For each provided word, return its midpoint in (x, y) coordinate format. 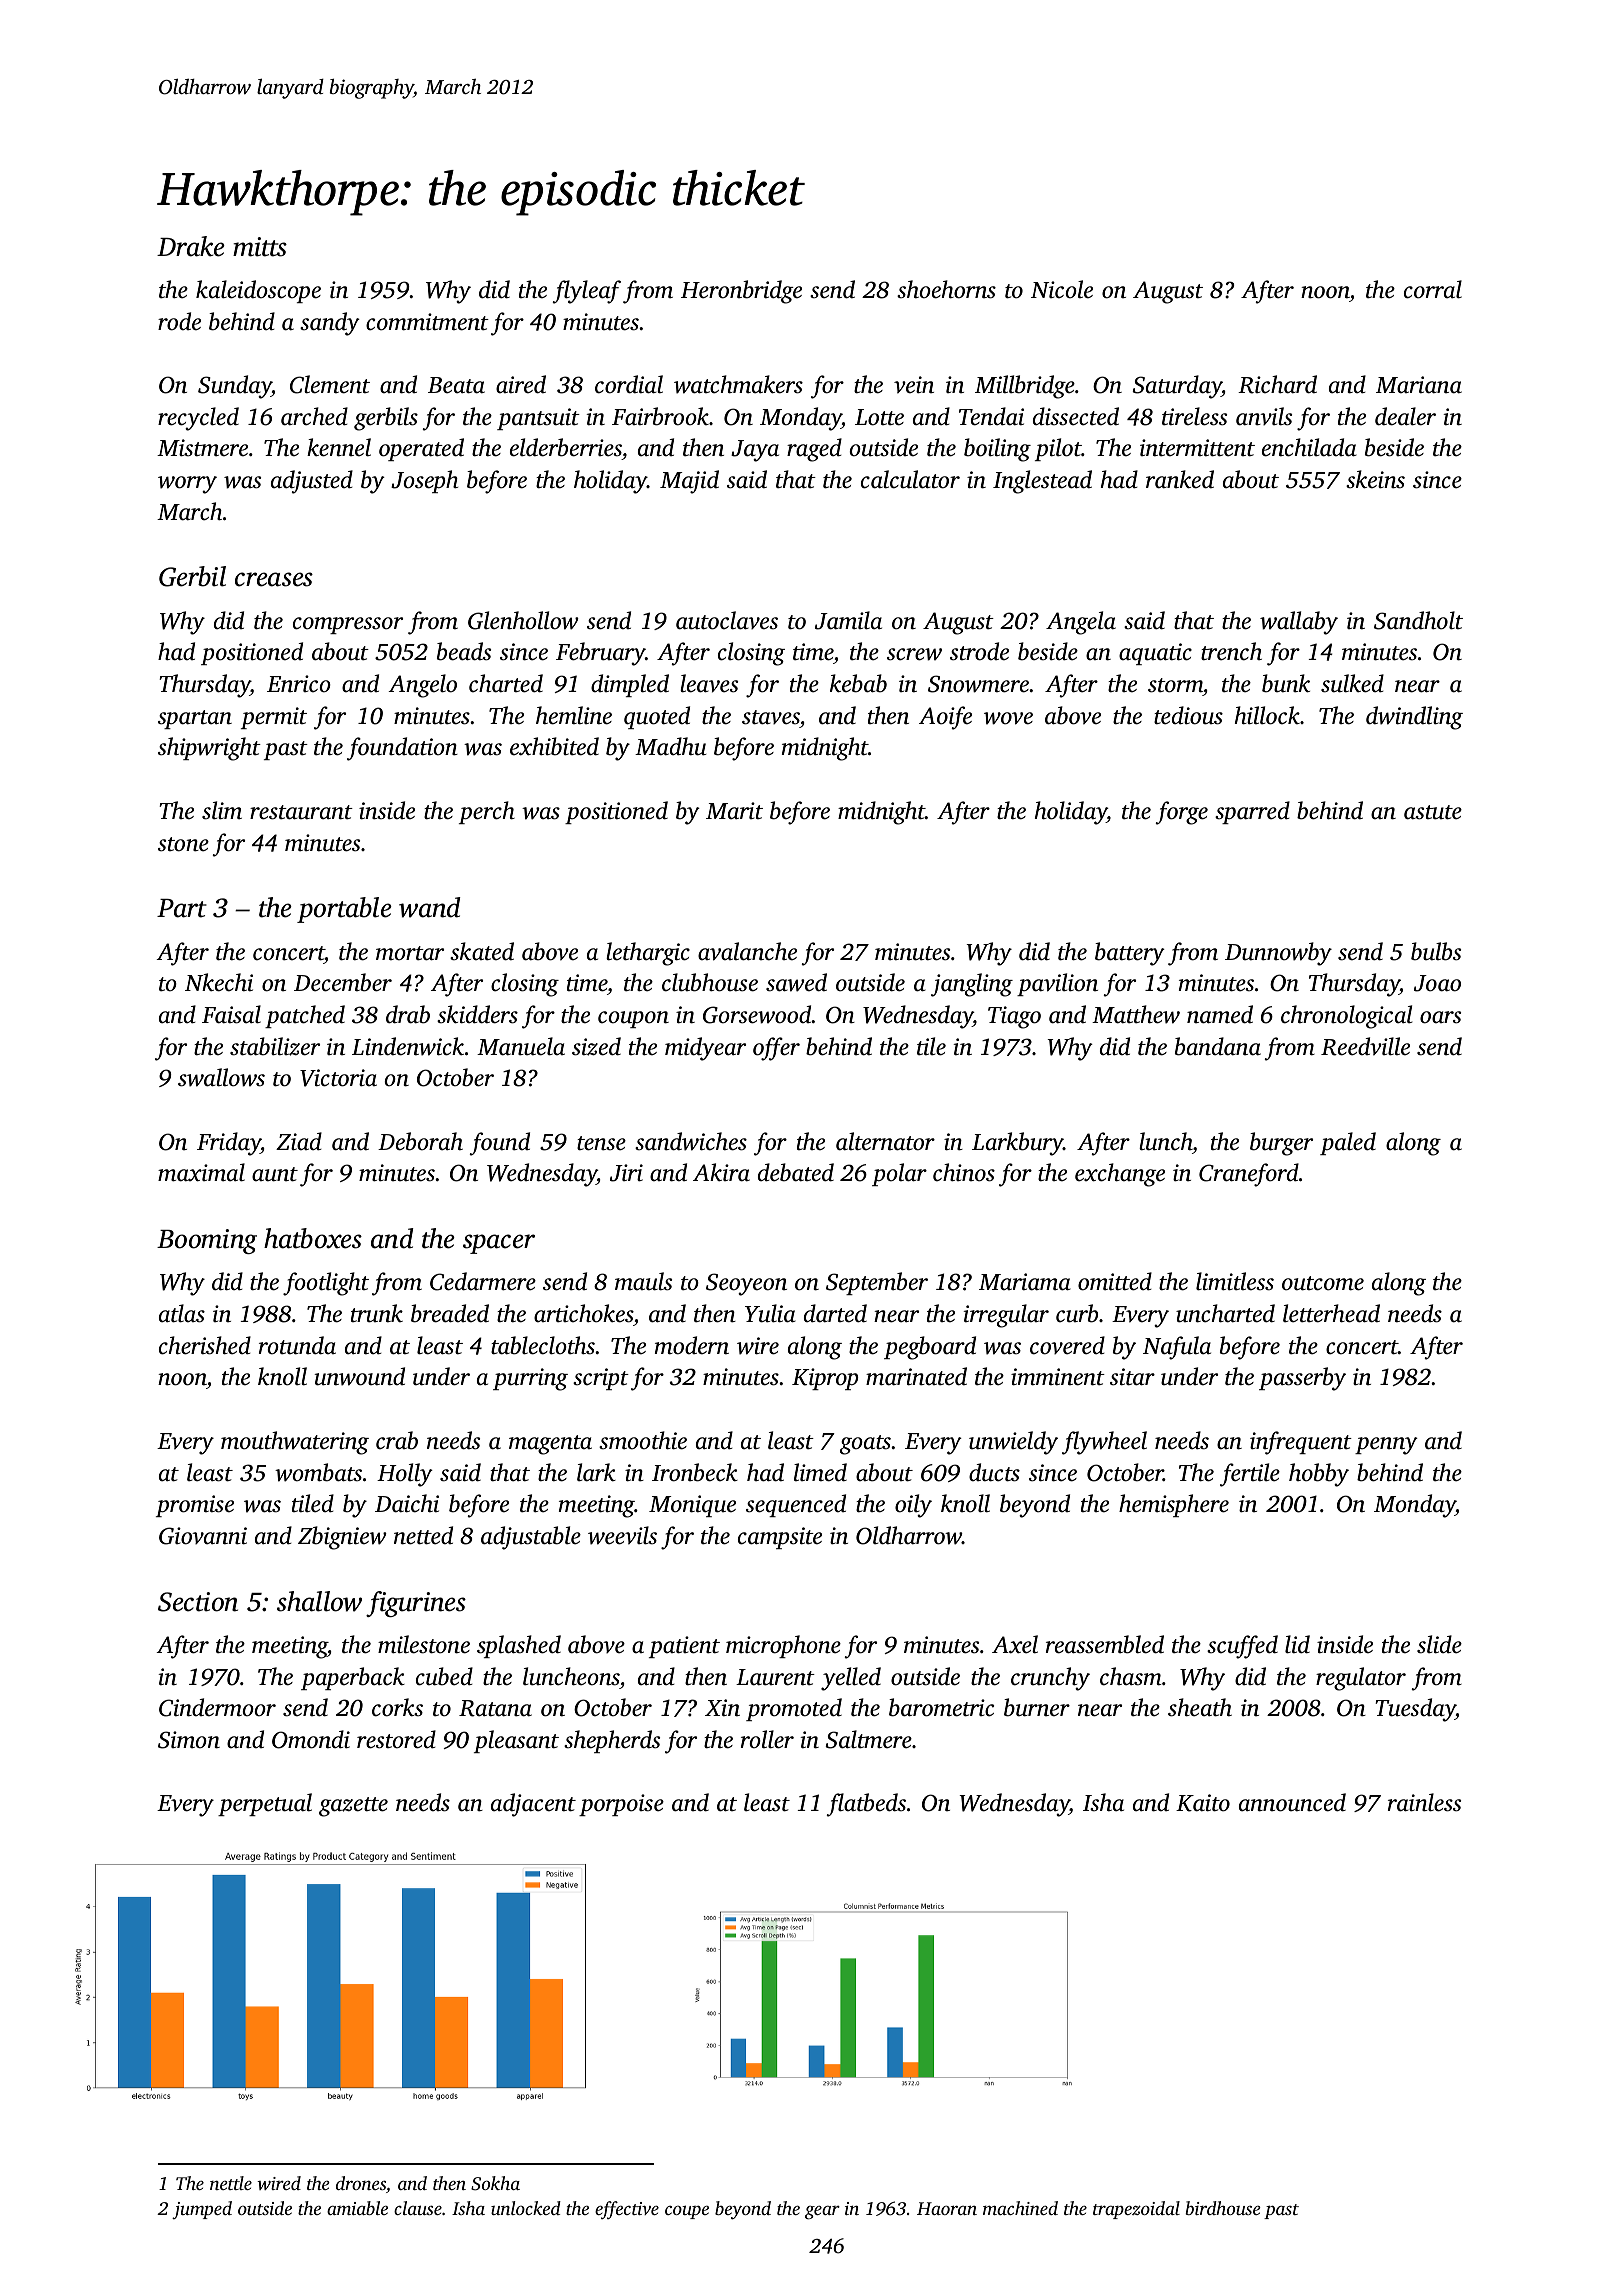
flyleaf (587, 292)
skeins (1375, 479)
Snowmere (978, 684)
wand (430, 907)
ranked (1180, 479)
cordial (629, 384)
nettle (231, 2183)
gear (822, 2213)
